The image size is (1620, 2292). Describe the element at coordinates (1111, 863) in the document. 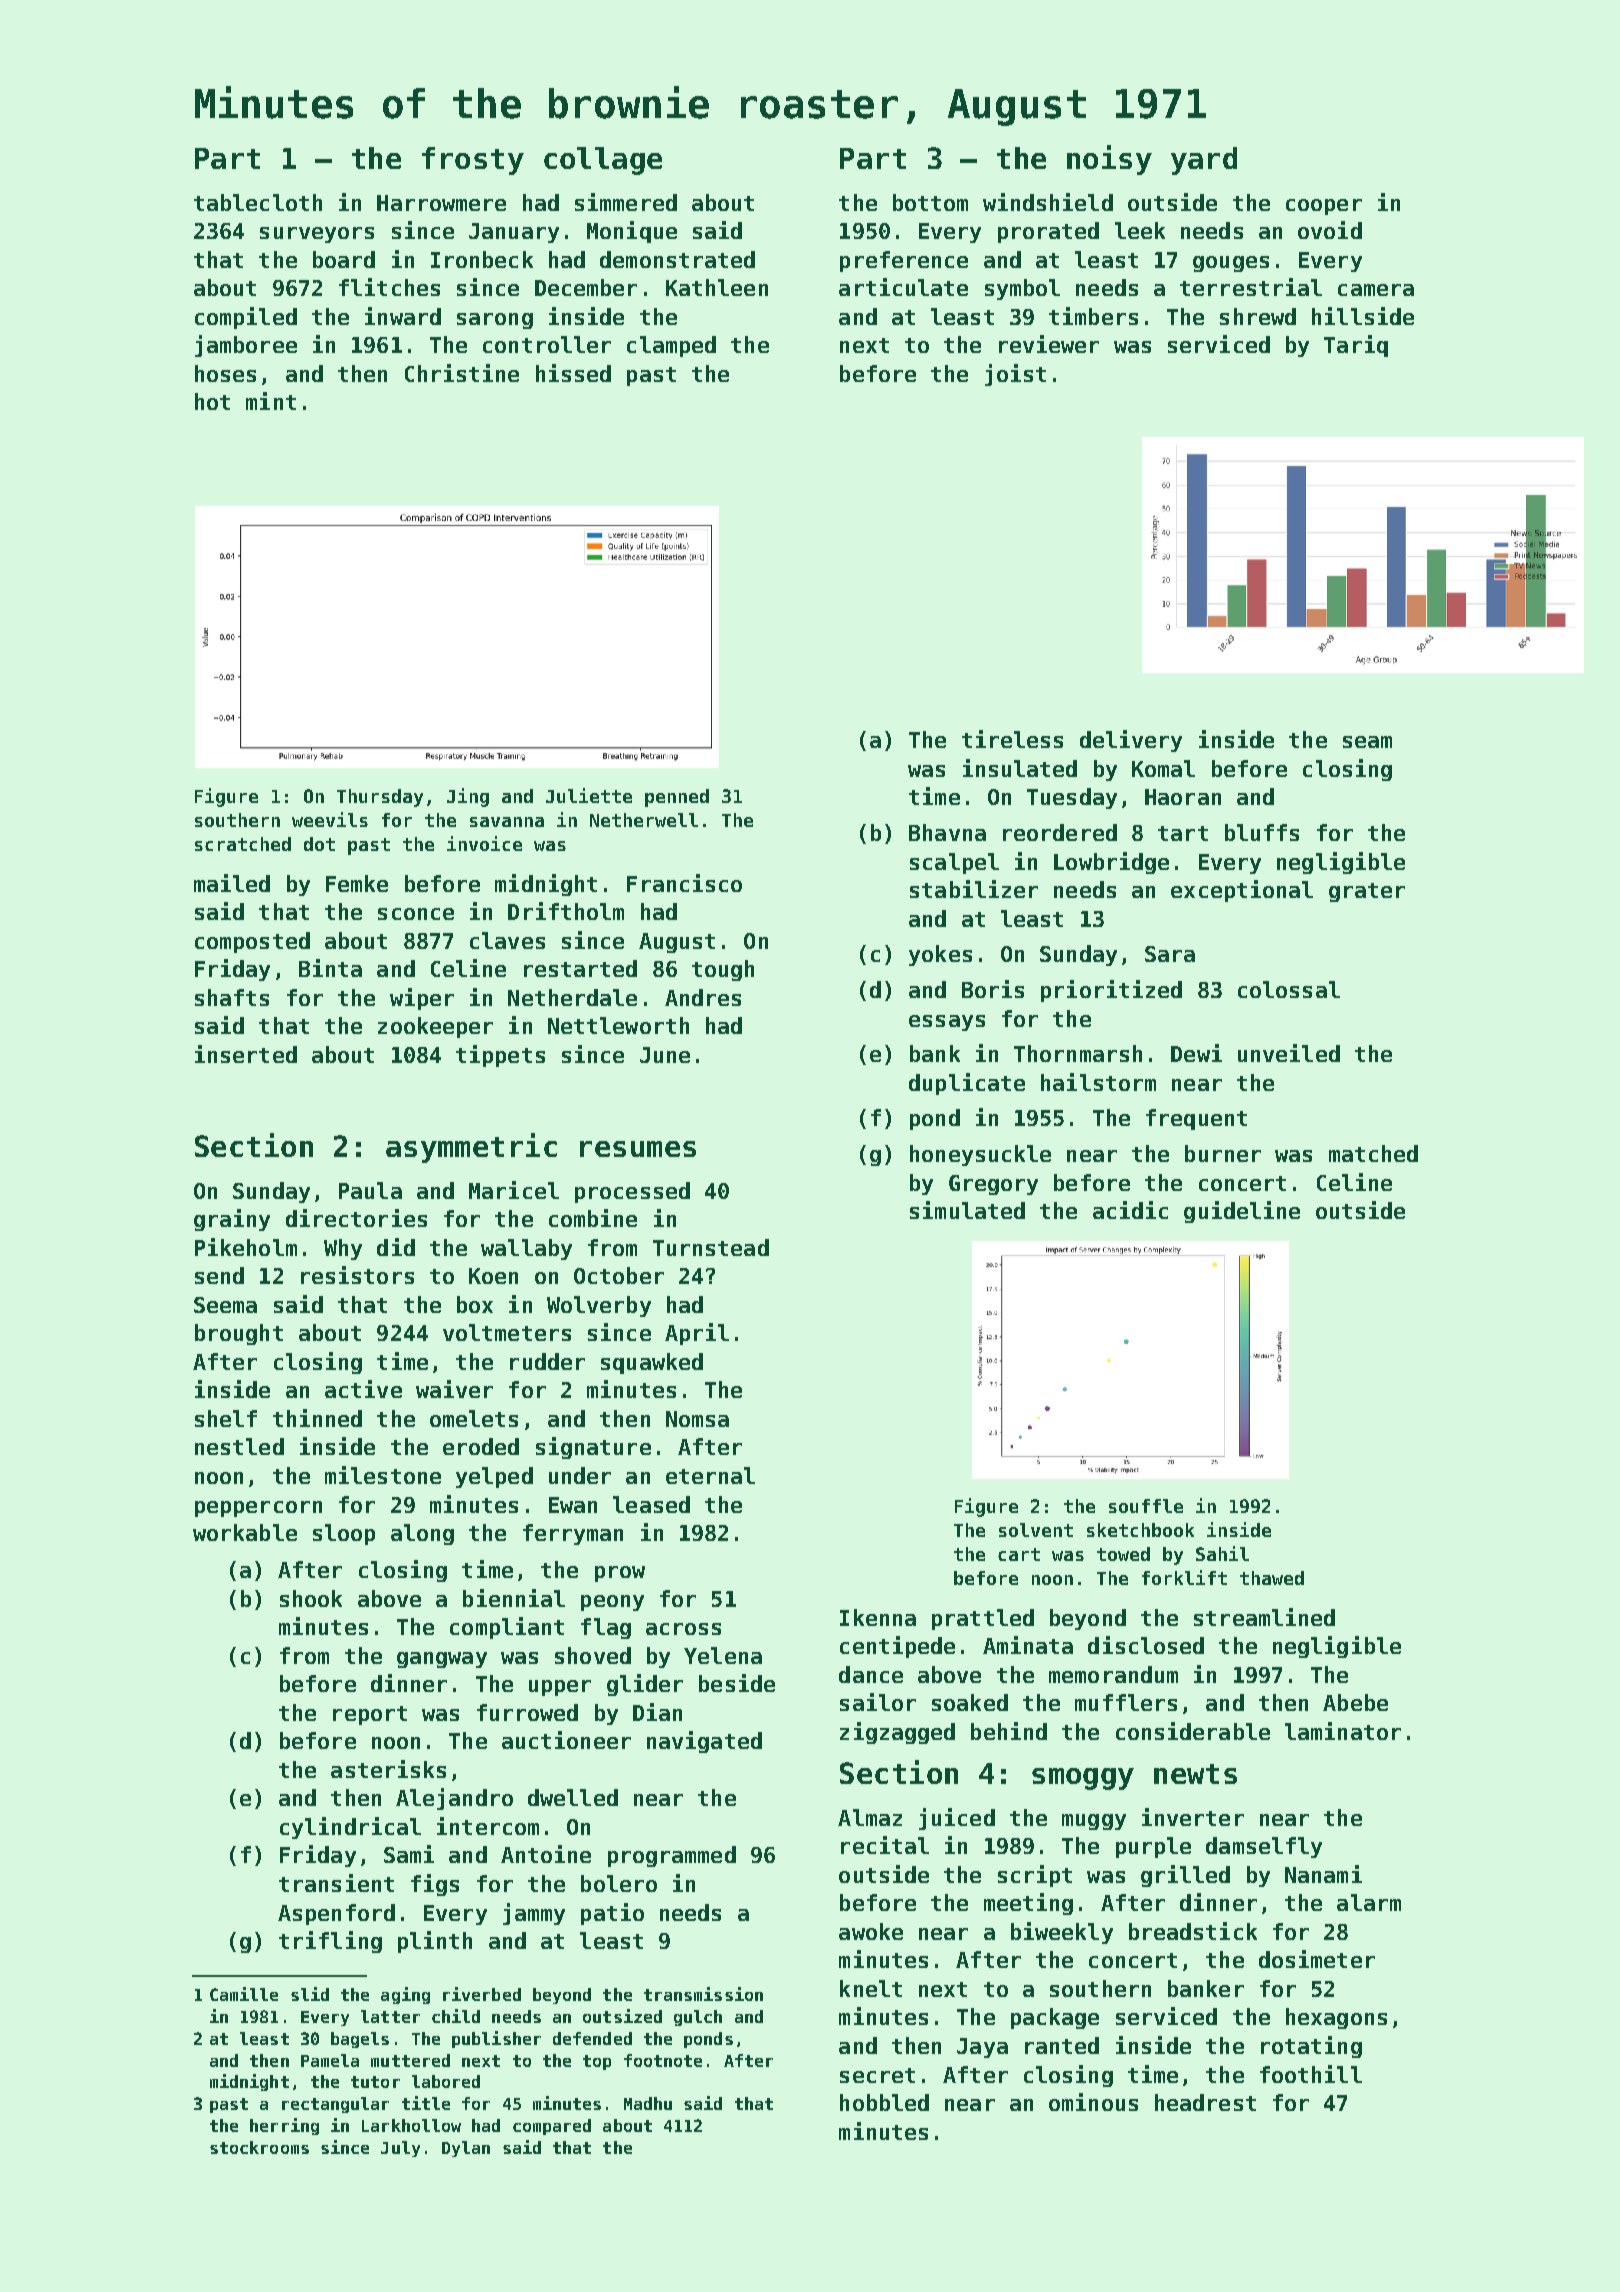

I see `Lowbridge` at that location.
